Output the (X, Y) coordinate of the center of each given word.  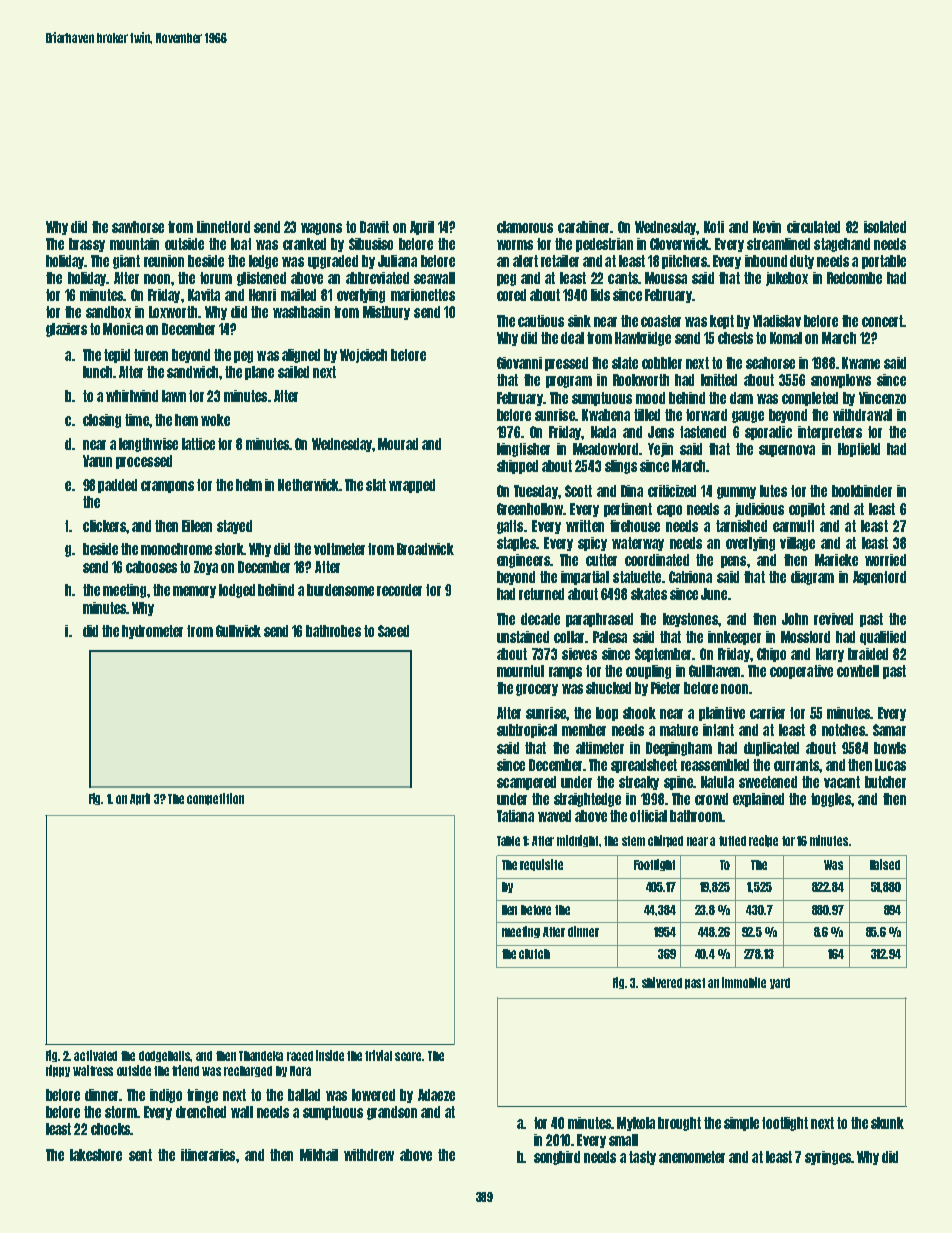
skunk (887, 1123)
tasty (642, 1158)
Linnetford (223, 227)
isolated (885, 227)
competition (215, 799)
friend (185, 1070)
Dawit (374, 227)
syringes (828, 1158)
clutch (534, 954)
